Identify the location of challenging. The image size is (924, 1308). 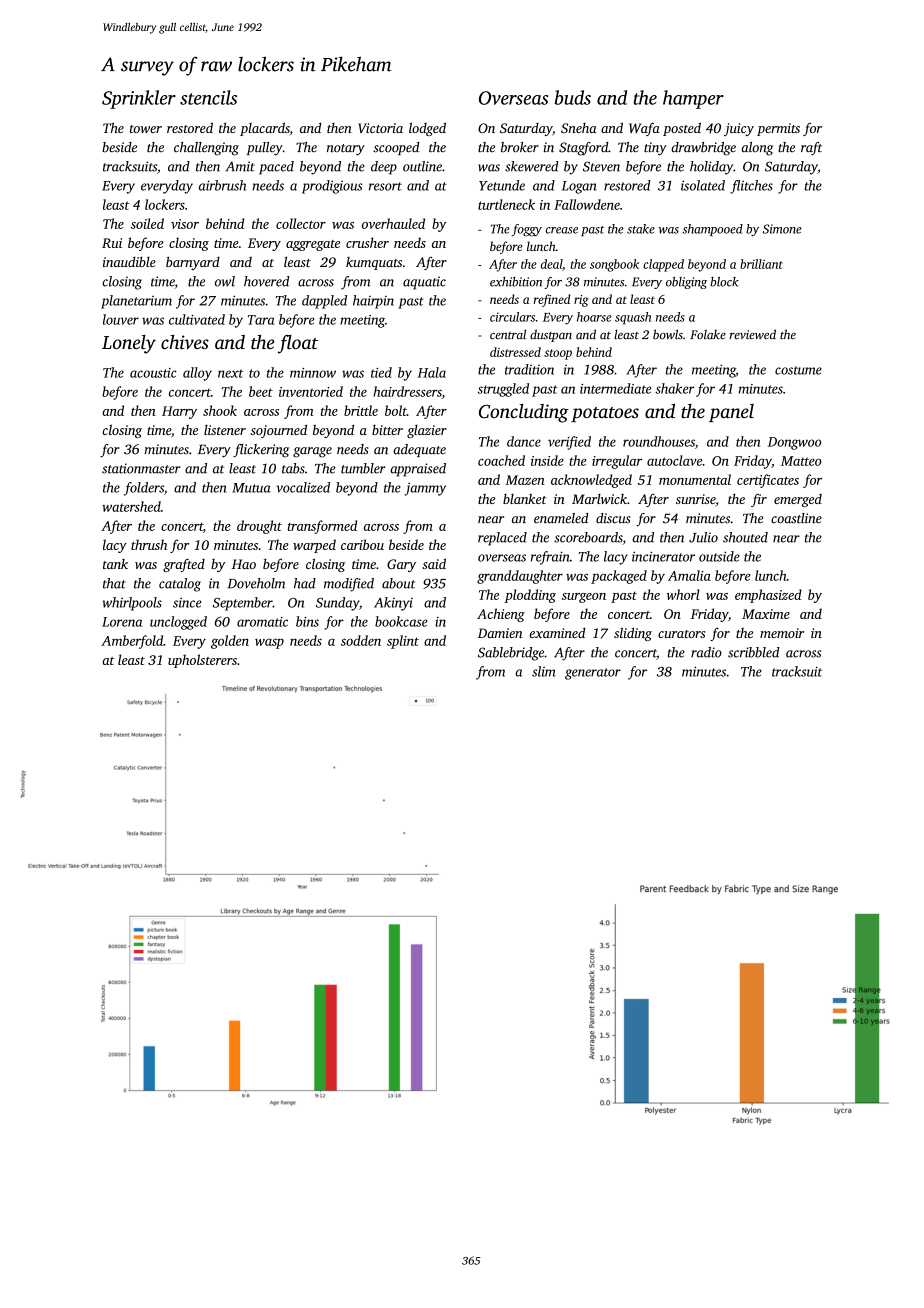
(206, 149).
